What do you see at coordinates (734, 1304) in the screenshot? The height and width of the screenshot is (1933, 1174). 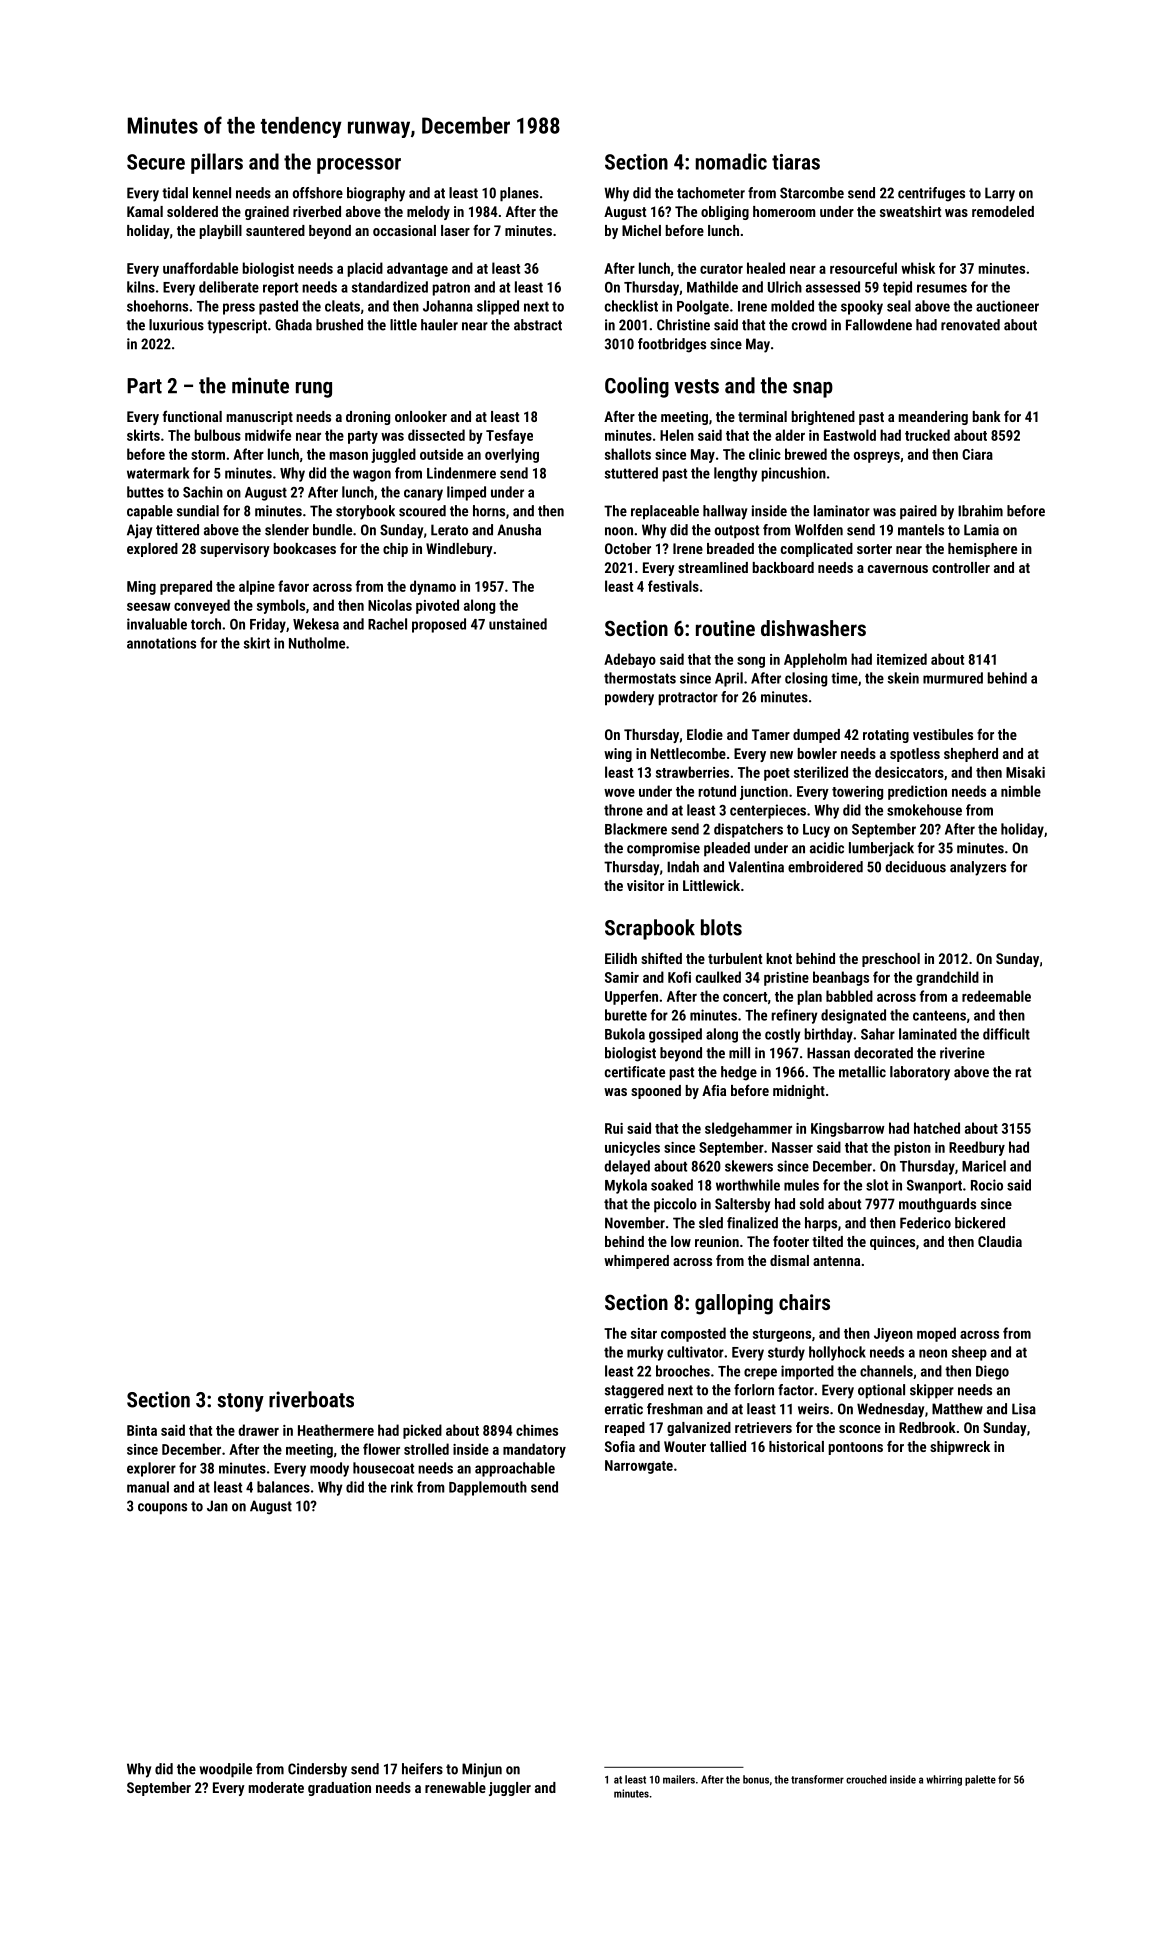 I see `galloping` at bounding box center [734, 1304].
